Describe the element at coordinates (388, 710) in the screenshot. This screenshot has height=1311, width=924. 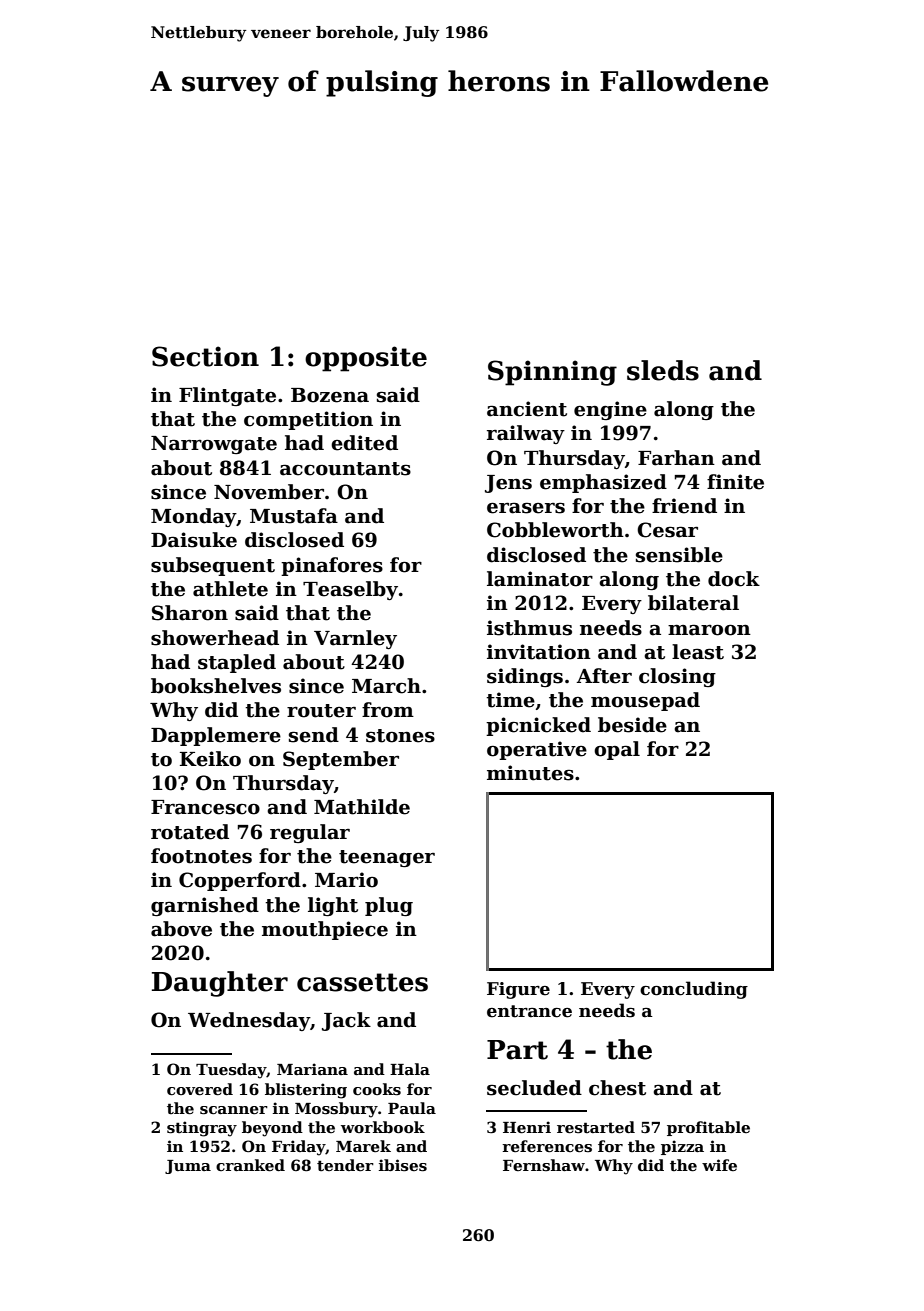
I see `from` at that location.
